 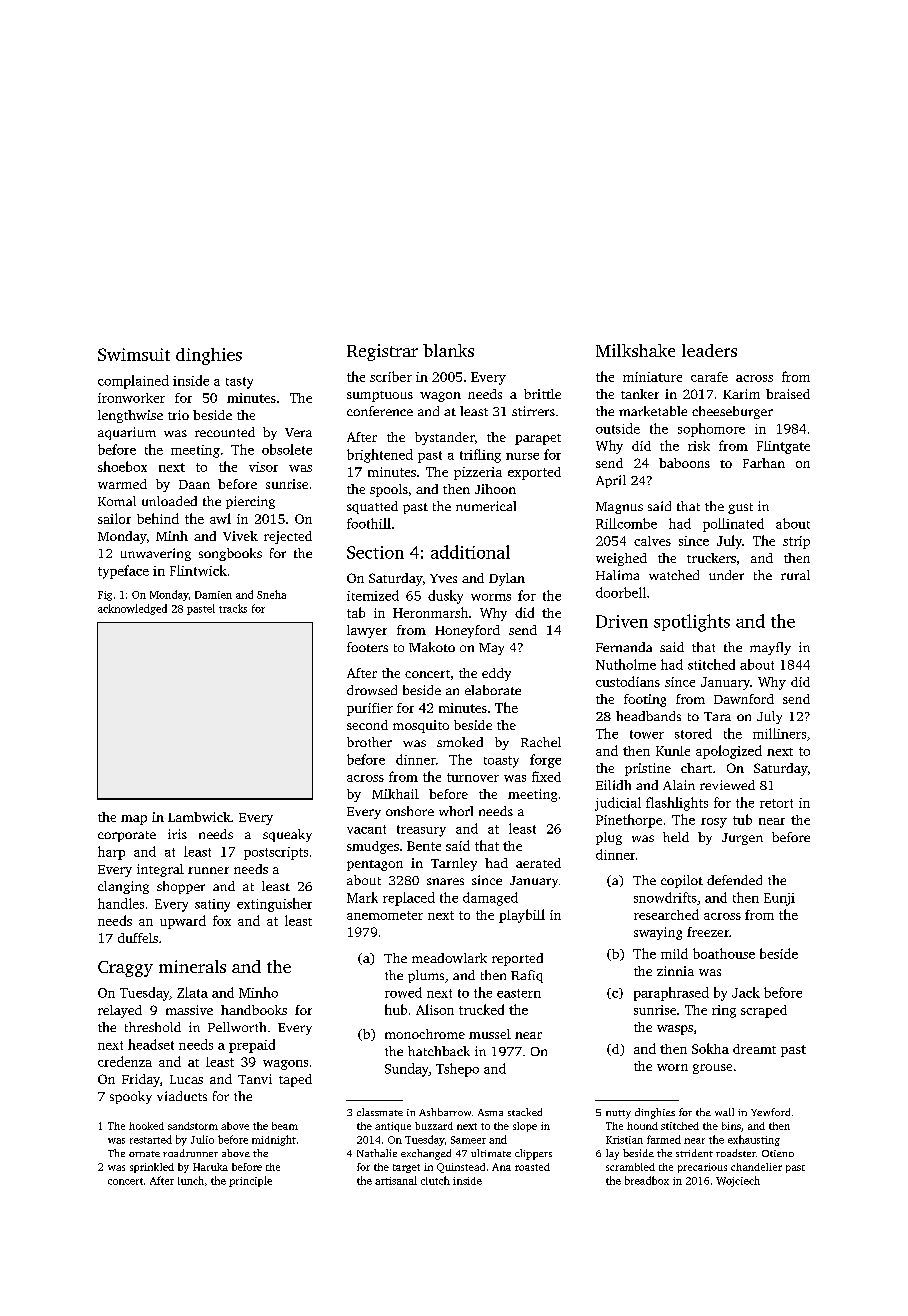 What do you see at coordinates (546, 776) in the image?
I see `fixed` at bounding box center [546, 776].
